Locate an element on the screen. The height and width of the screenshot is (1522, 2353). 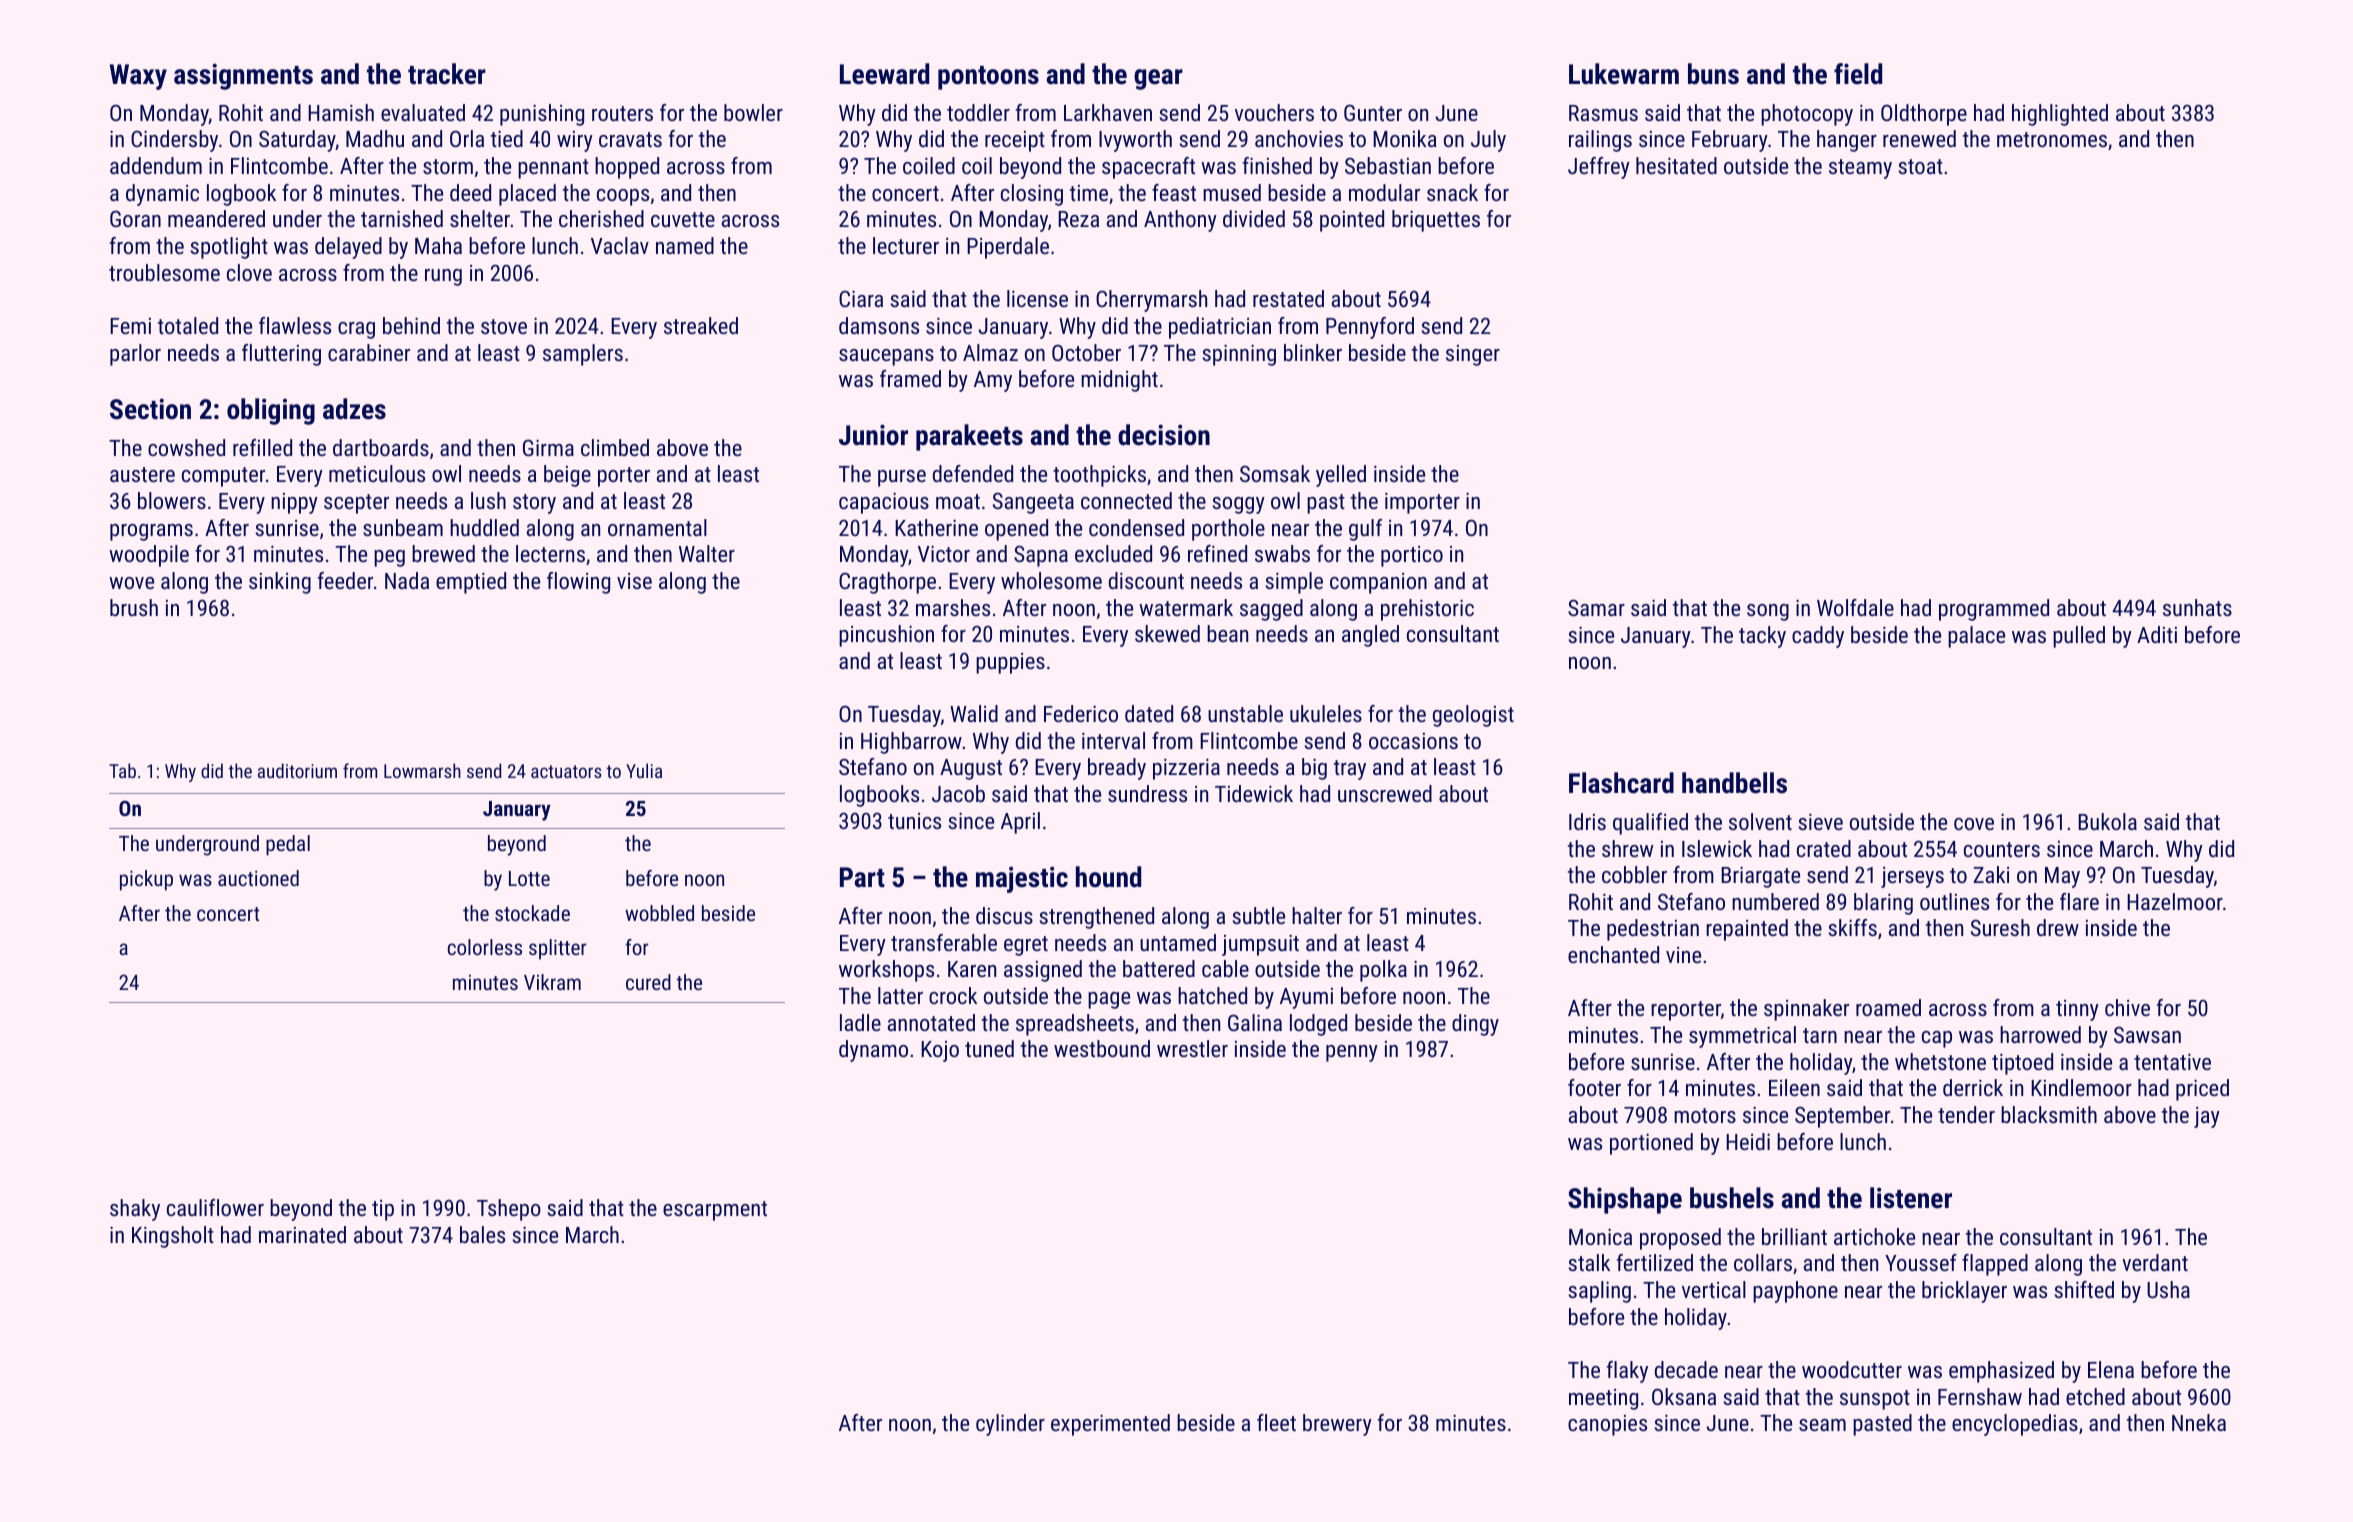
routers is located at coordinates (622, 113).
